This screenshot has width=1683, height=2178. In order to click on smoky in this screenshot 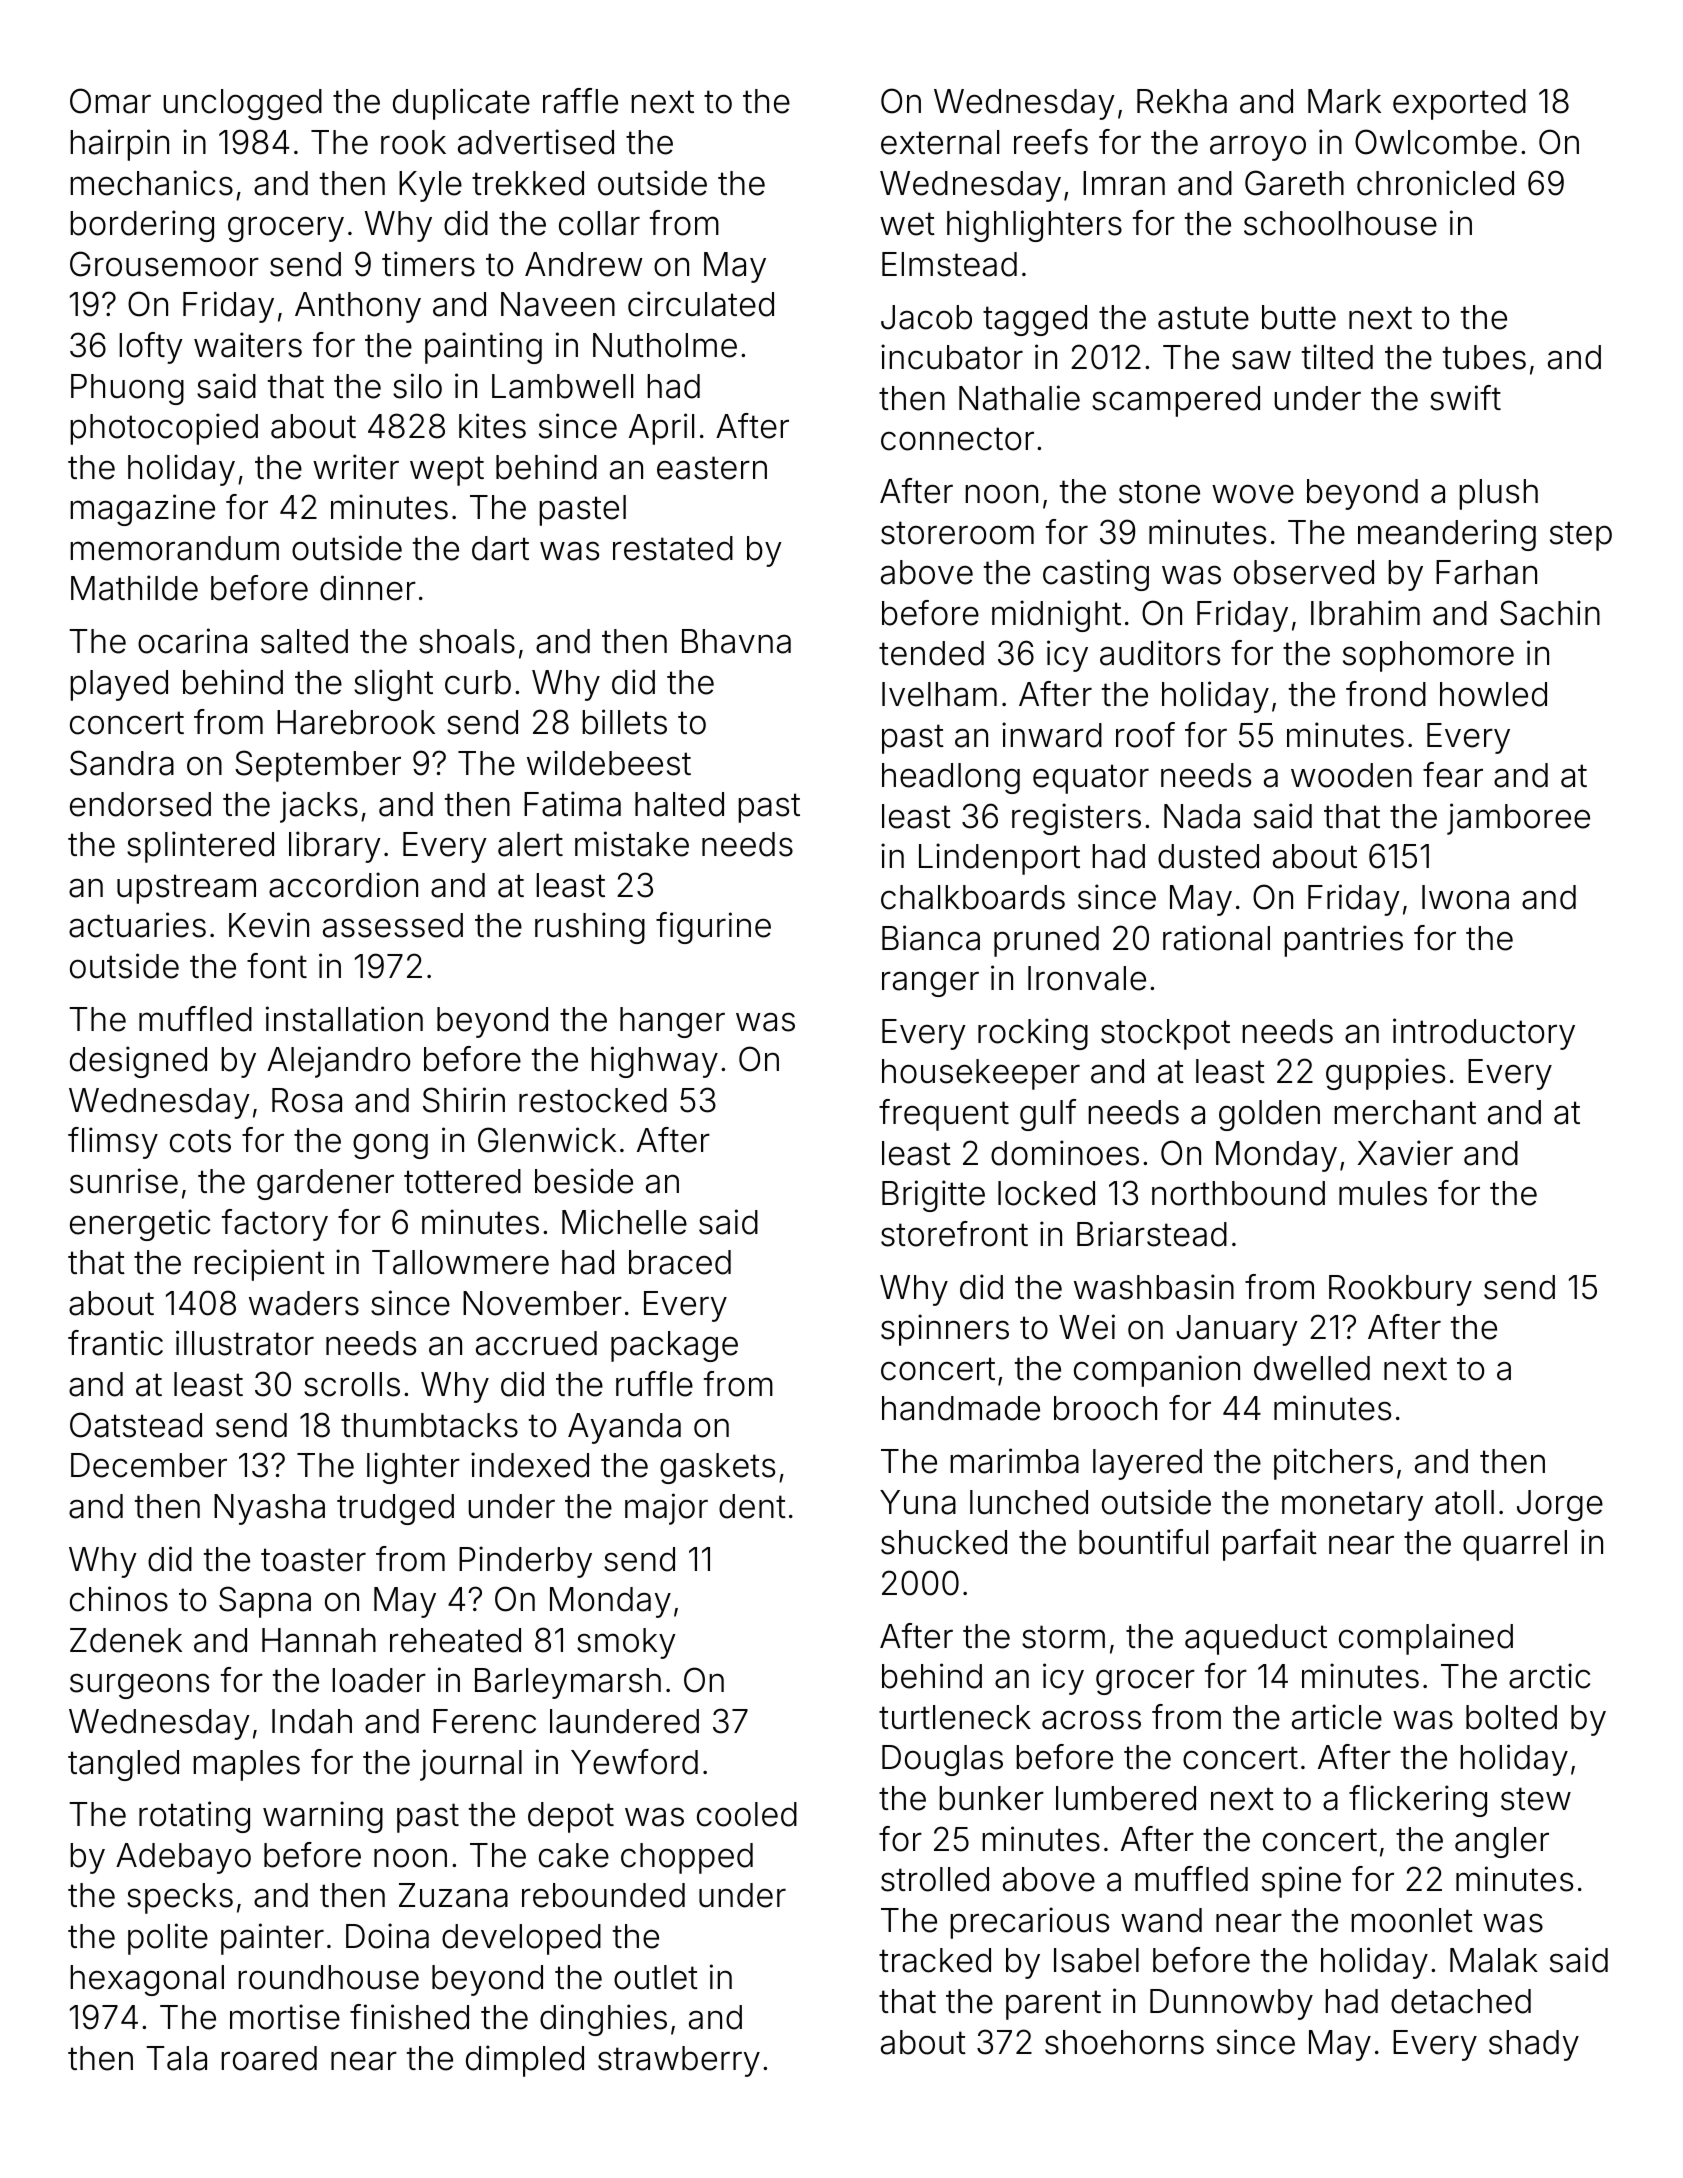, I will do `click(626, 1643)`.
